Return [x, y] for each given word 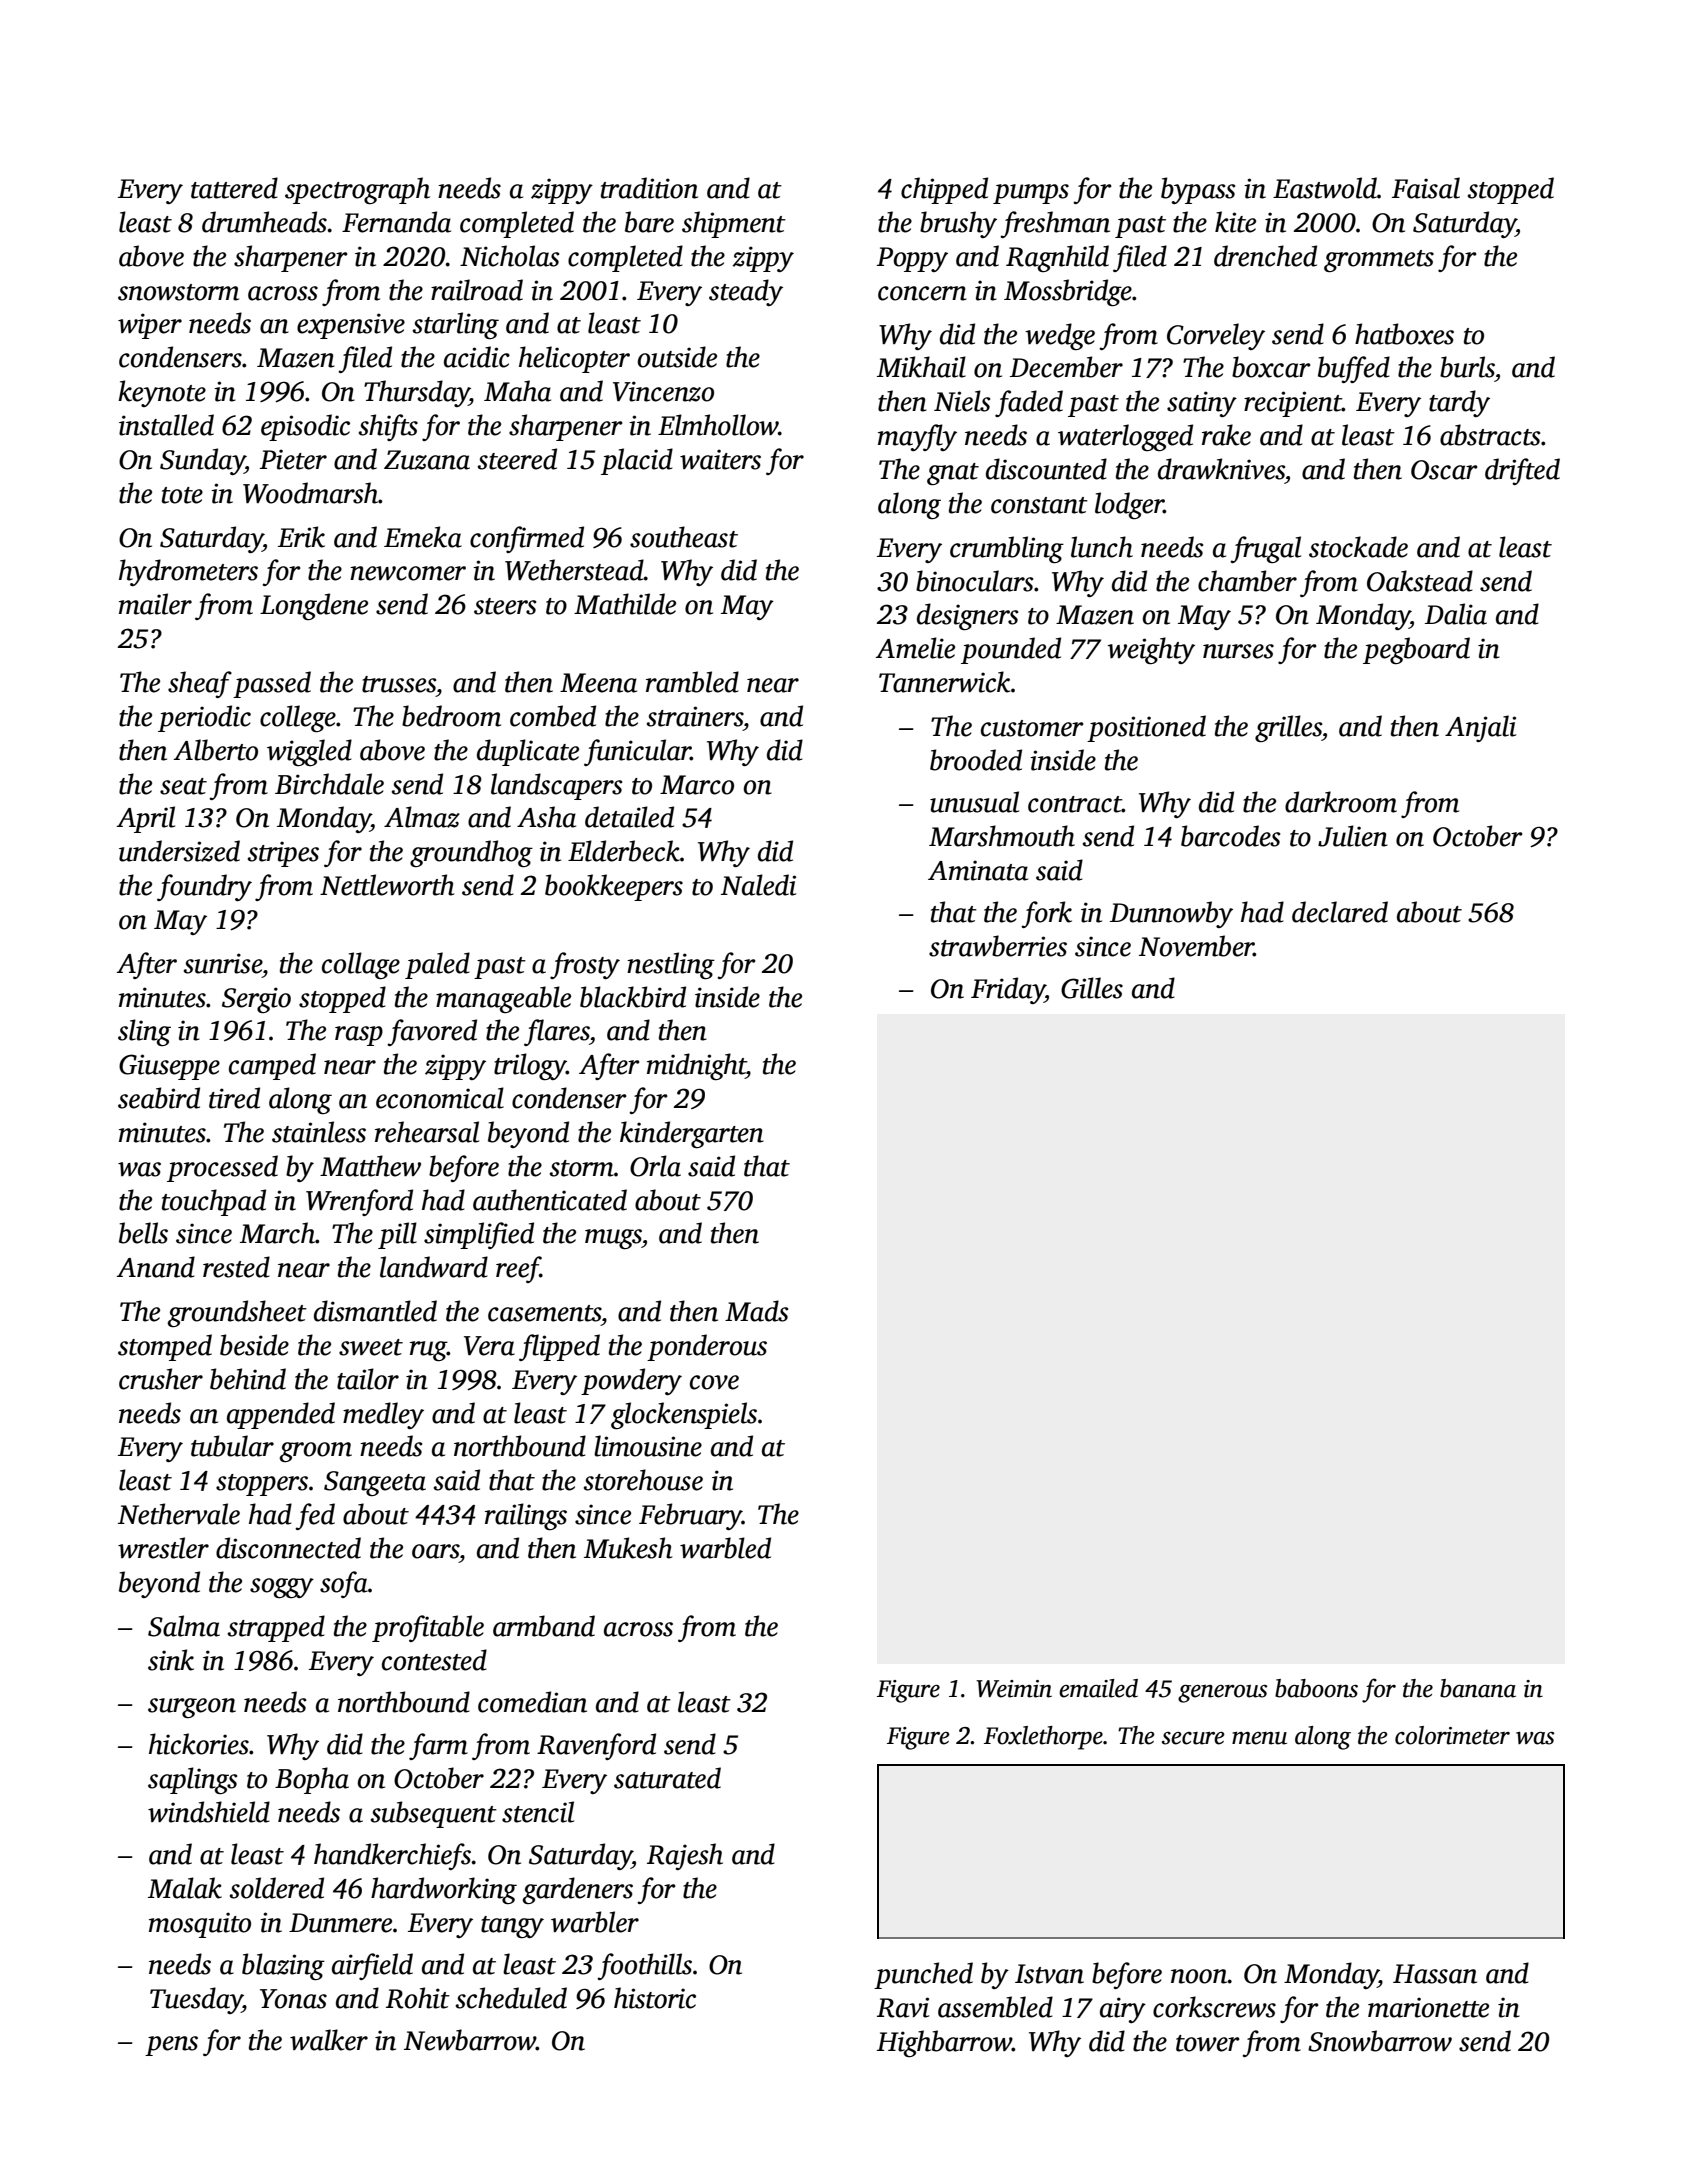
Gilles [1092, 988]
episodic [305, 427]
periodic [204, 718]
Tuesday [196, 2000]
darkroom [1341, 802]
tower [1208, 2043]
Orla [655, 1166]
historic [655, 1998]
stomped [165, 1347]
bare [649, 222]
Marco [697, 785]
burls [1467, 367]
